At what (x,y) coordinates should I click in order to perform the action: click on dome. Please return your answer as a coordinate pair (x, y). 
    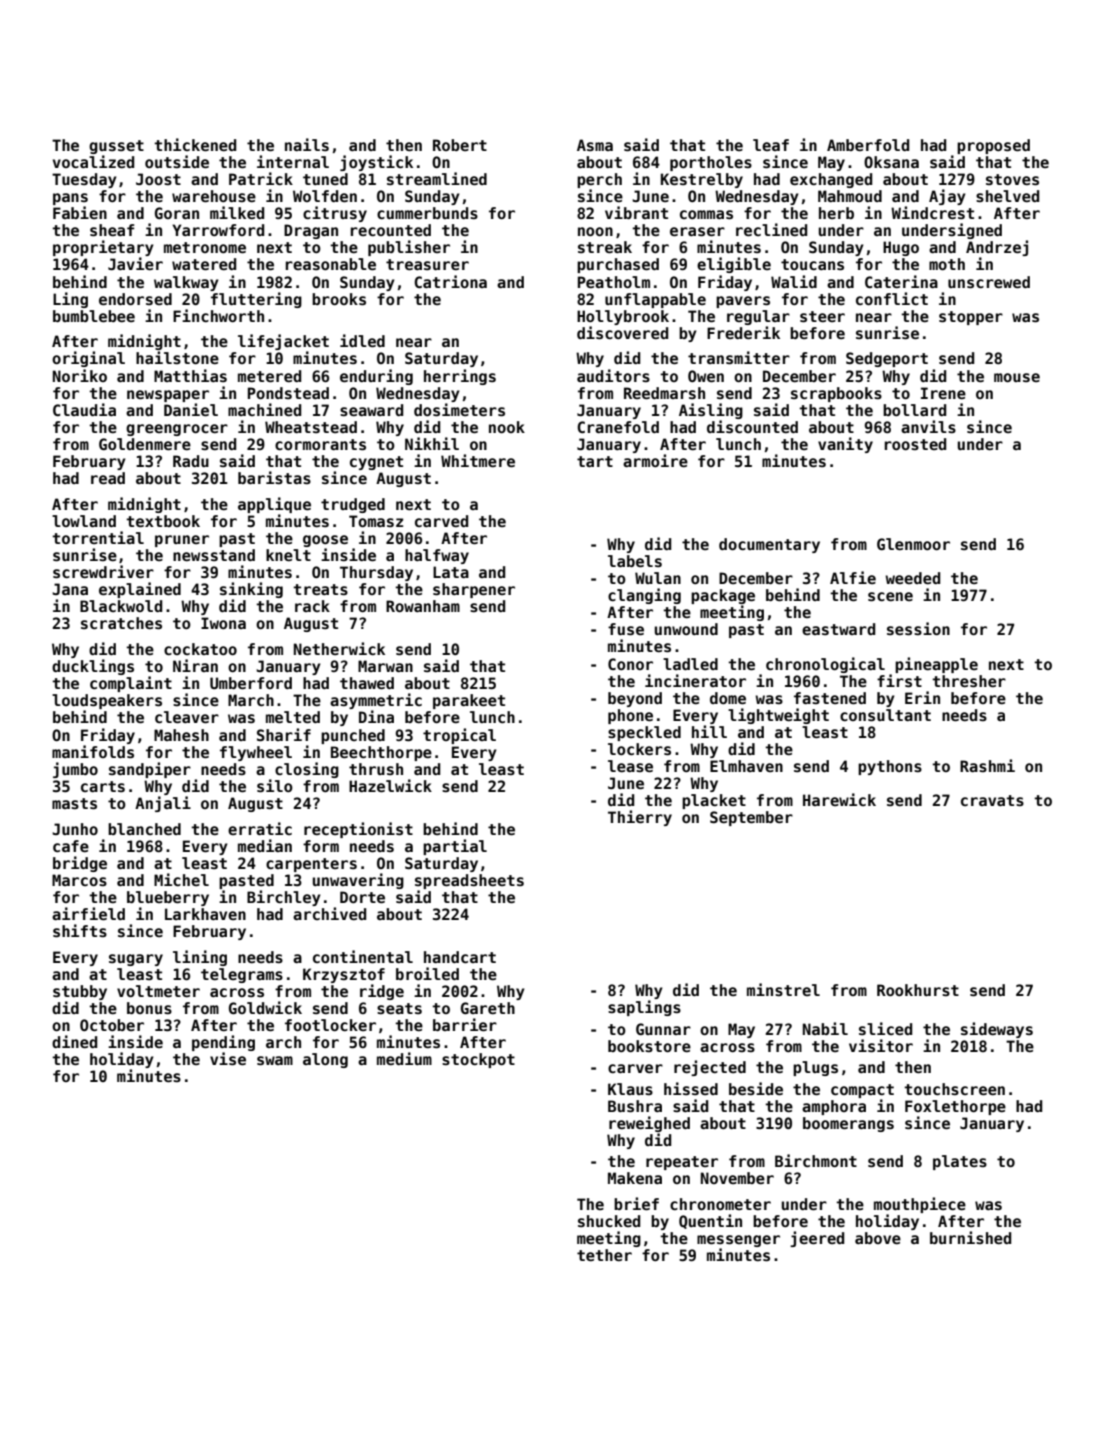
    Looking at the image, I should click on (728, 698).
